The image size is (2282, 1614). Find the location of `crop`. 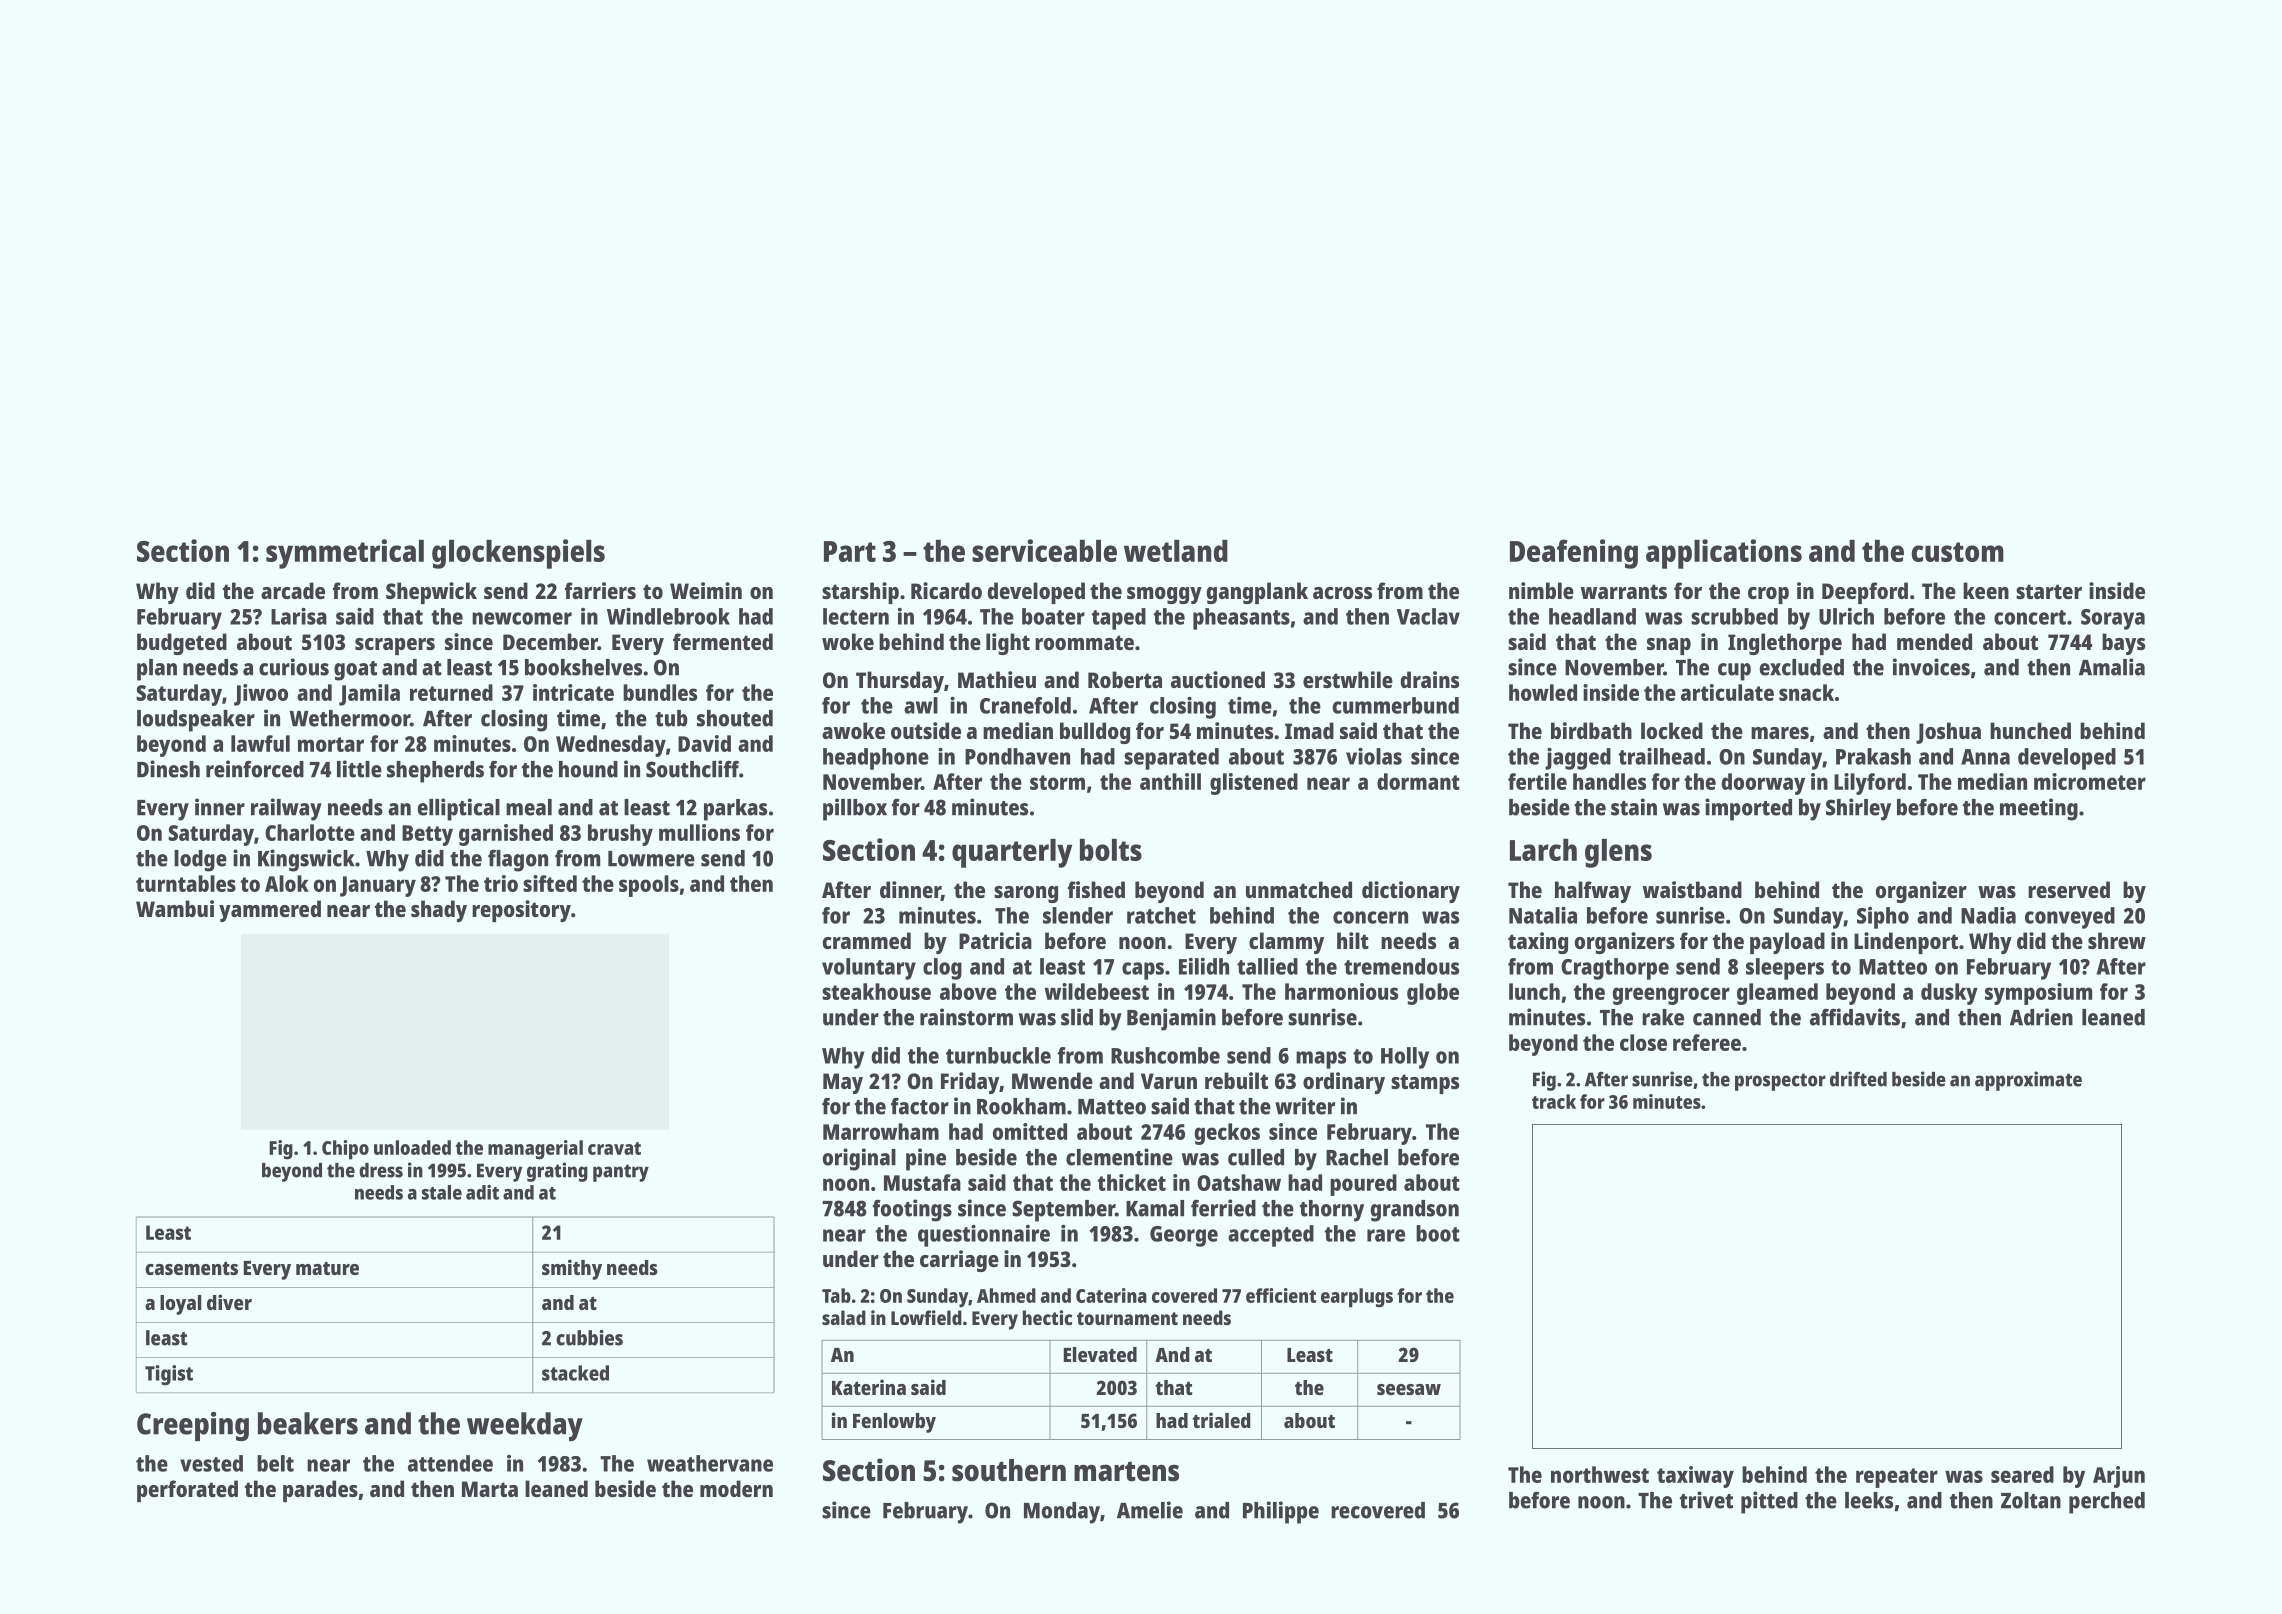

crop is located at coordinates (1768, 595).
